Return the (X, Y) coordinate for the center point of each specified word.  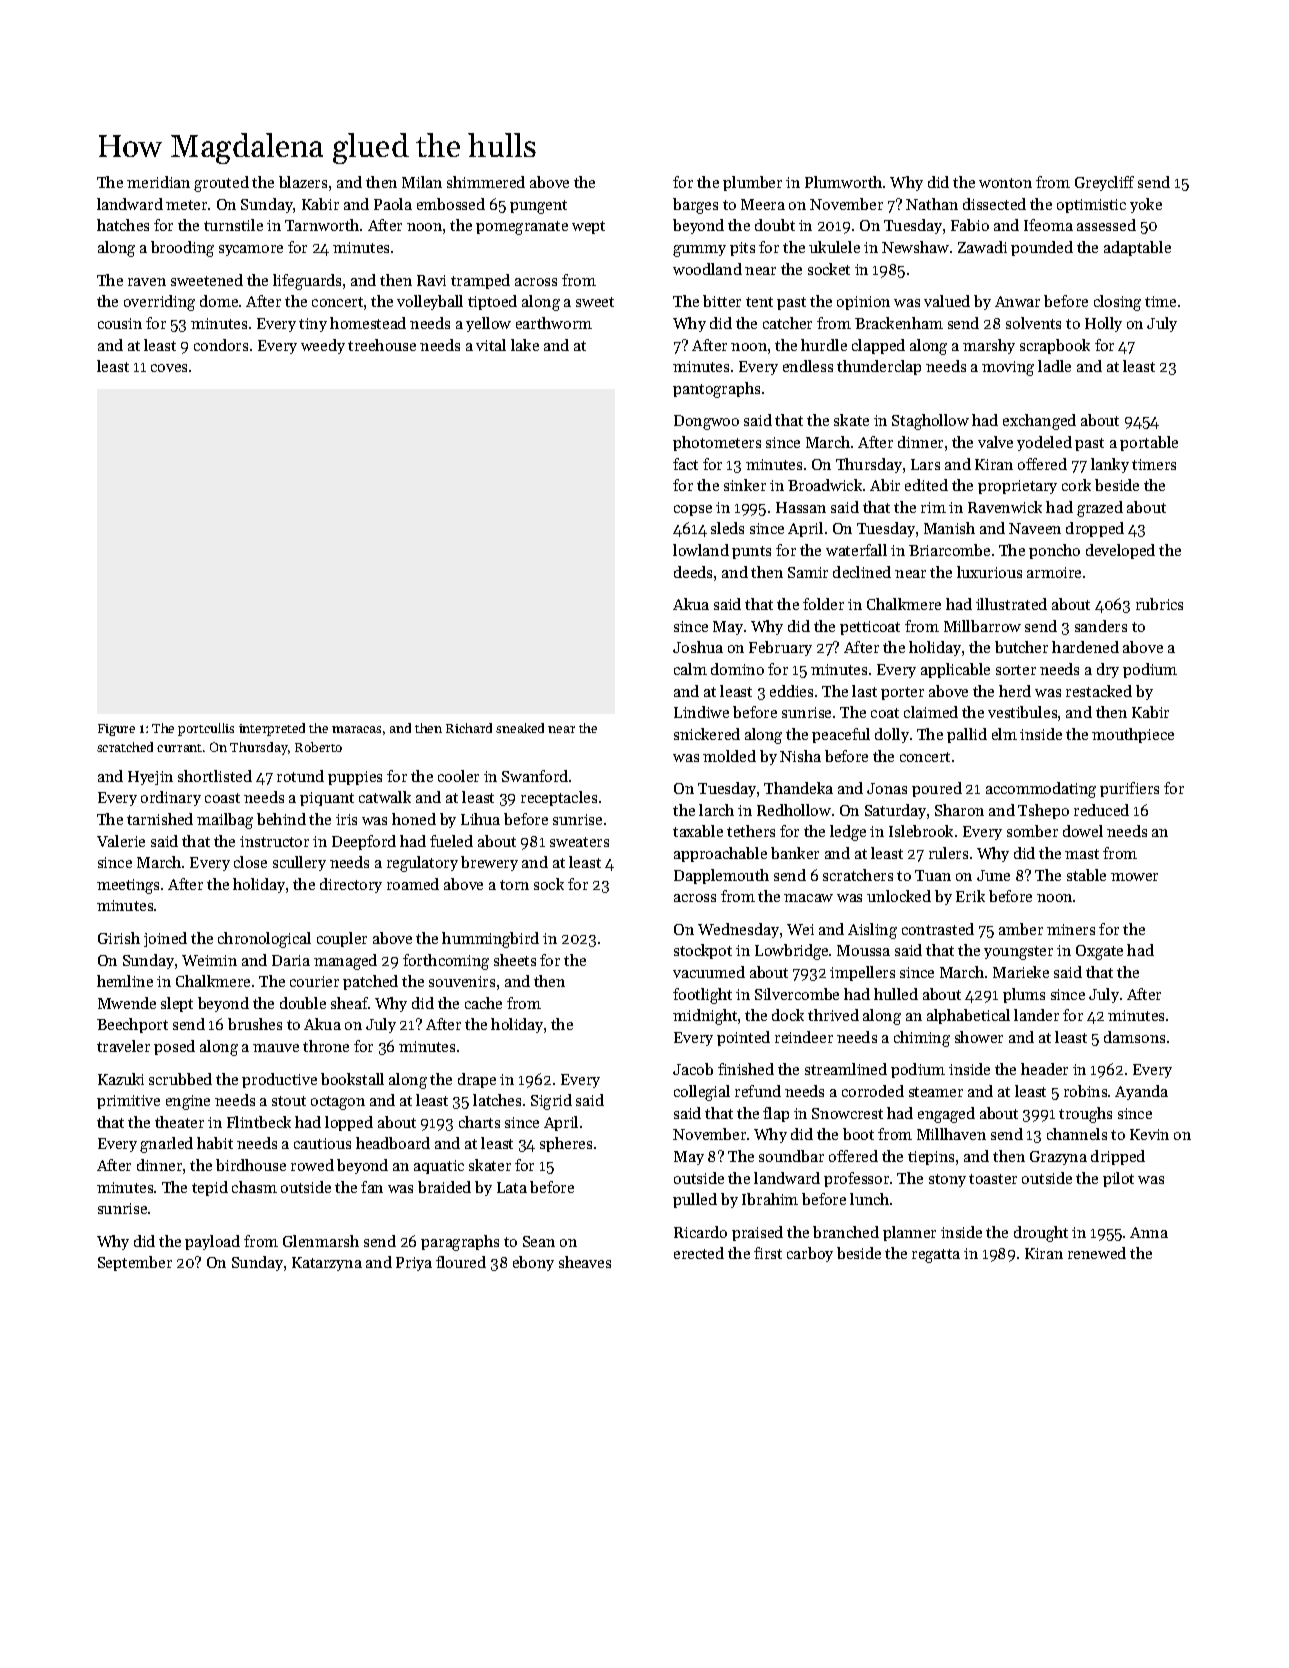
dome (219, 301)
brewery (489, 863)
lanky (1110, 465)
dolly (892, 735)
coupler (342, 939)
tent (759, 302)
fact (685, 464)
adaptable (1137, 248)
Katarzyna (327, 1264)
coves (169, 368)
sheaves (585, 1262)
